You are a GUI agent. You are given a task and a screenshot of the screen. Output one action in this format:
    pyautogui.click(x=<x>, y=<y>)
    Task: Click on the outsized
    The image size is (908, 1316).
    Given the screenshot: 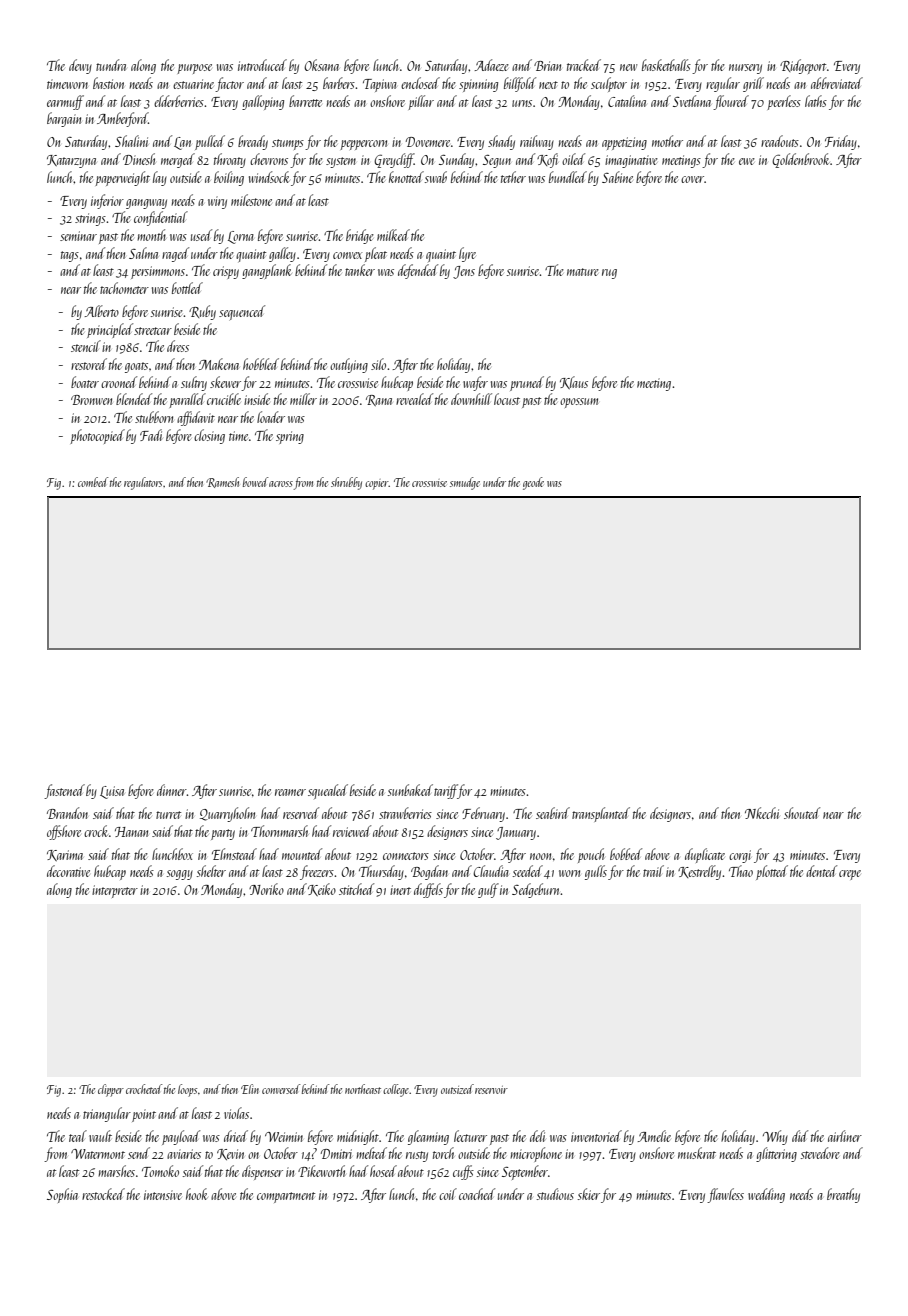 What is the action you would take?
    pyautogui.click(x=457, y=1089)
